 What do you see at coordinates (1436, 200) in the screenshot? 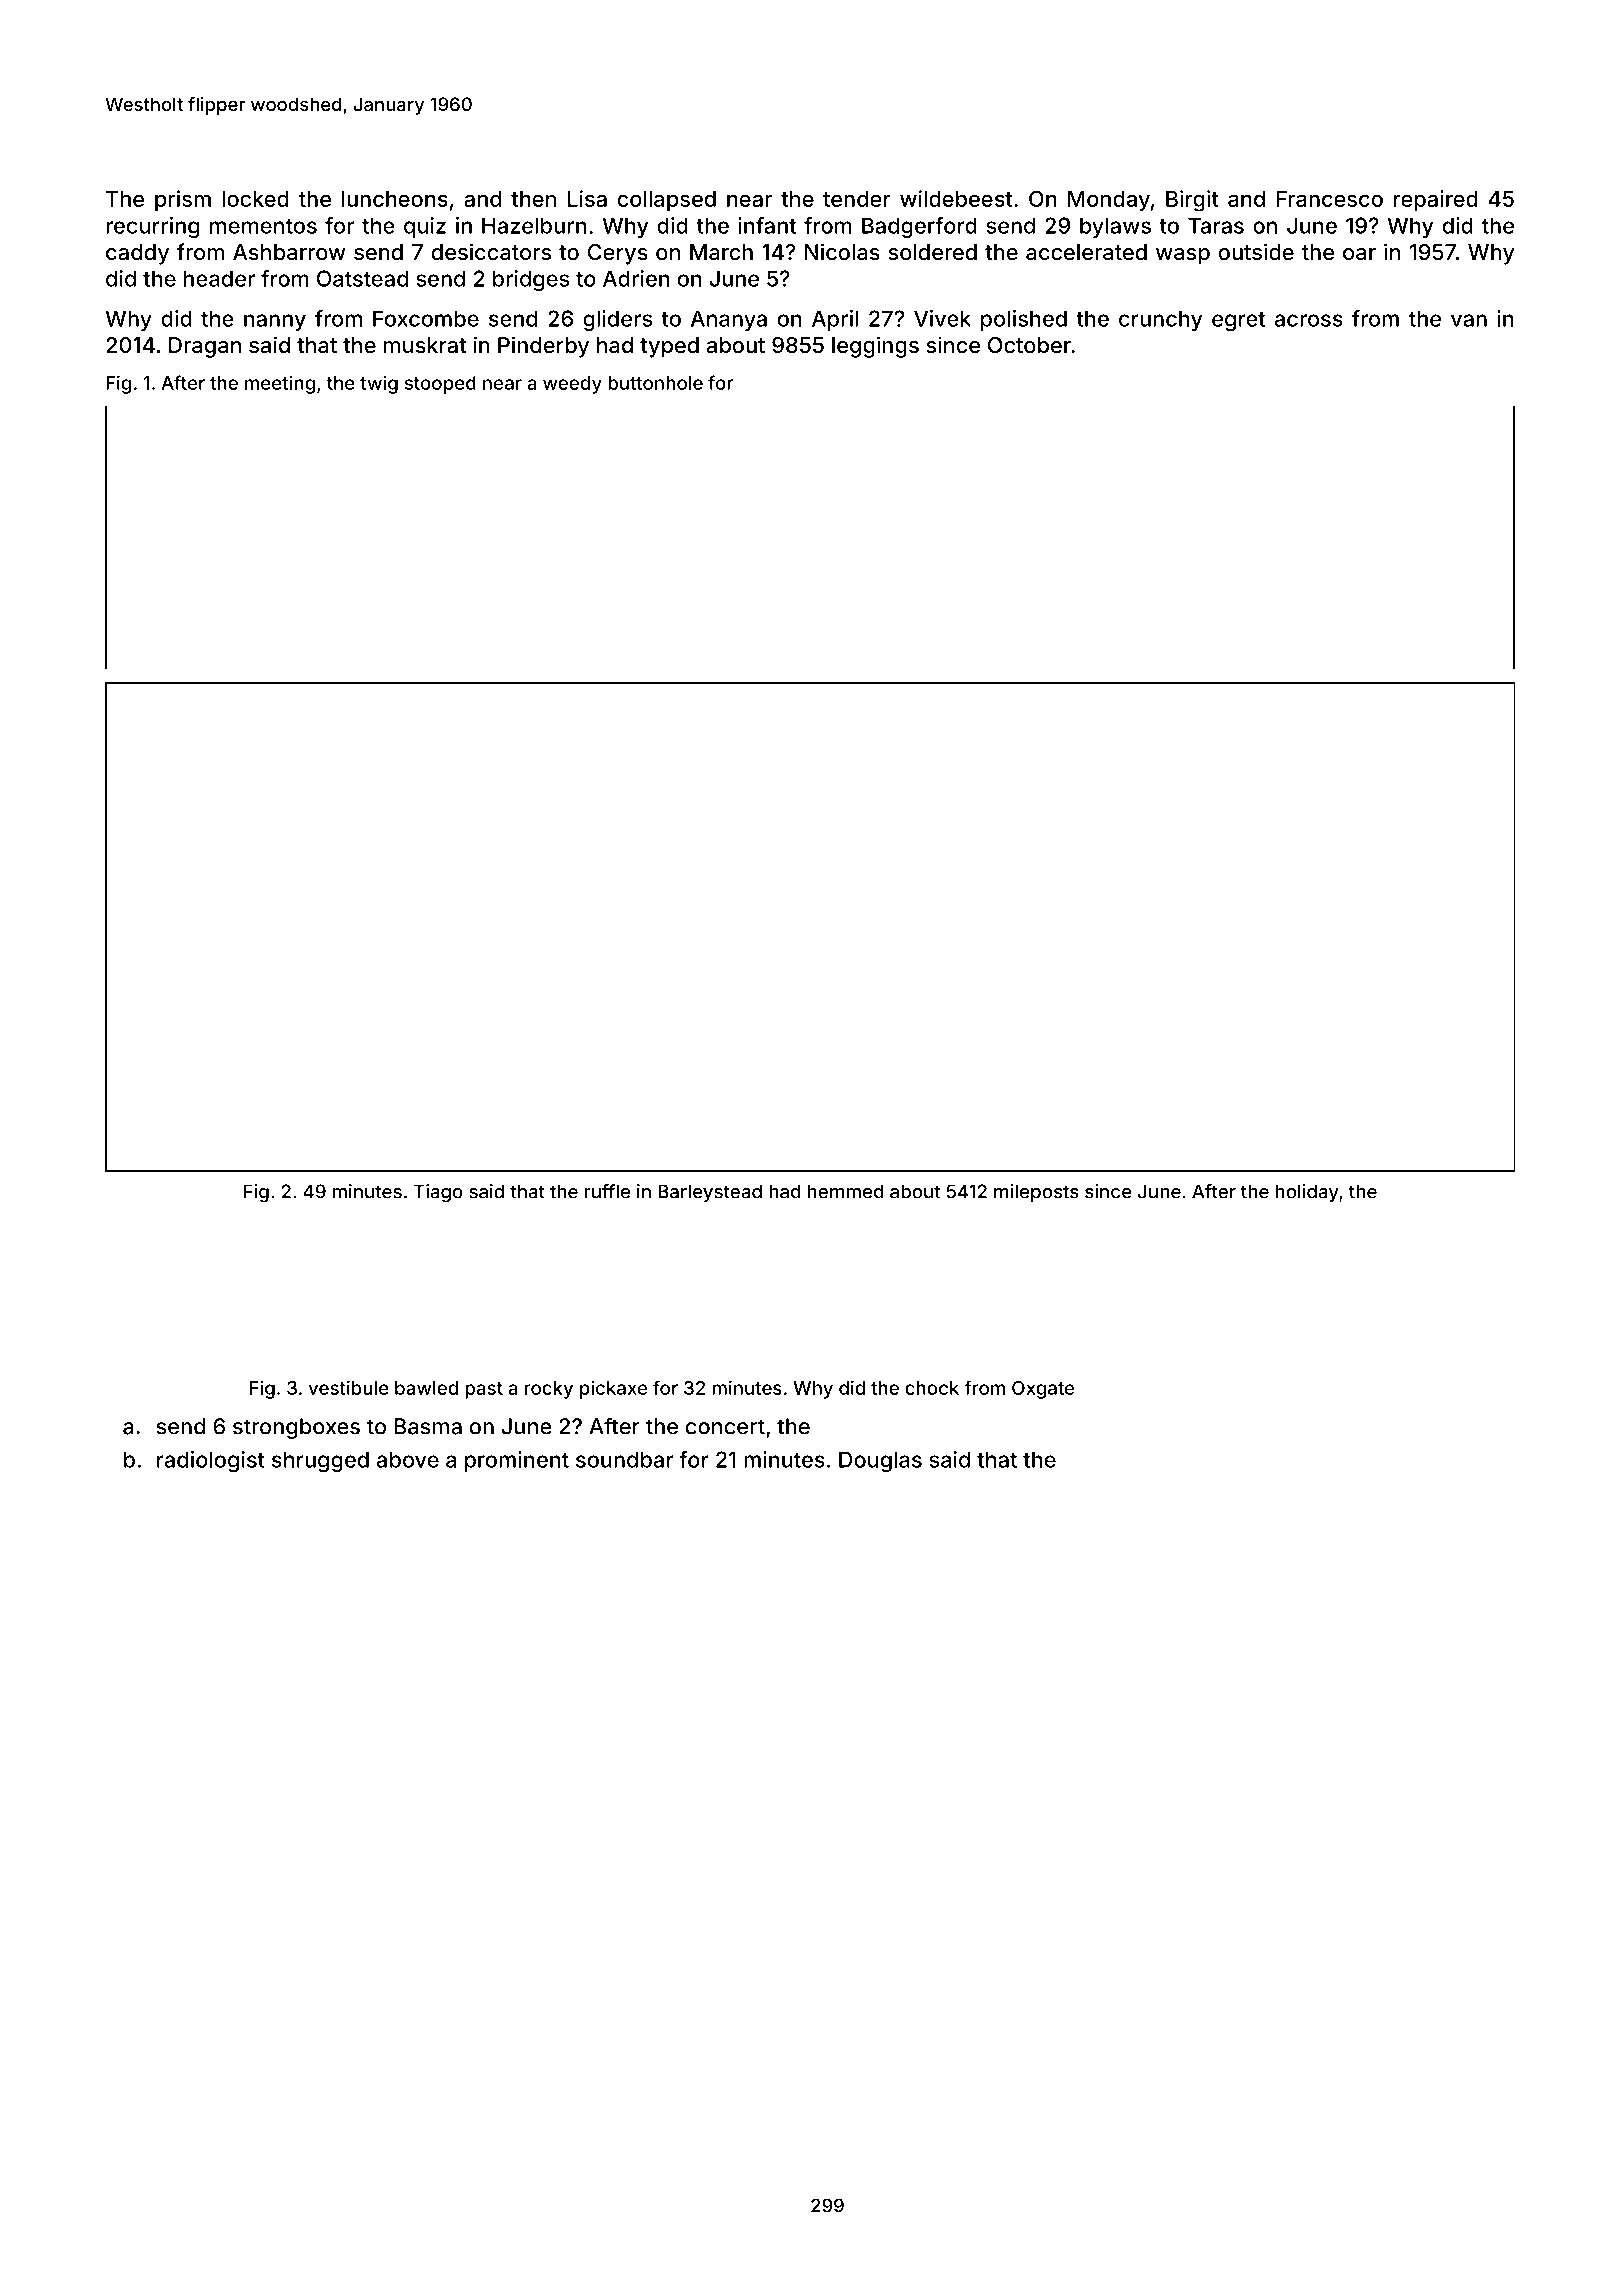
I see `repaired` at bounding box center [1436, 200].
